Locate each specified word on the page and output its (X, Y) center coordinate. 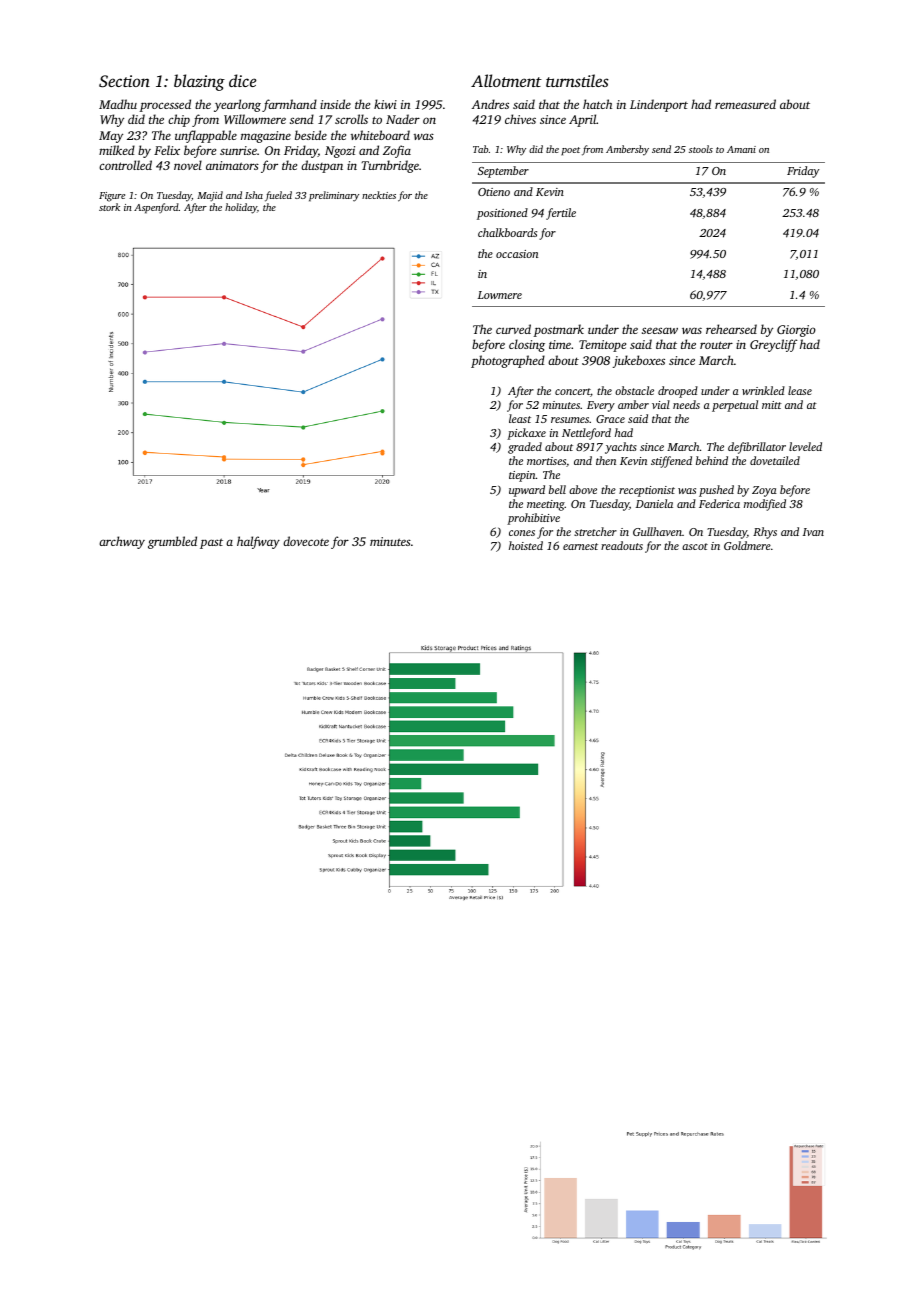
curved (513, 329)
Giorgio (796, 331)
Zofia (397, 151)
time (560, 344)
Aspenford (156, 208)
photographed (508, 361)
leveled (805, 446)
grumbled (172, 542)
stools (701, 149)
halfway (258, 542)
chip (179, 120)
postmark (559, 330)
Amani (741, 149)
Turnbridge (390, 166)
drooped (678, 392)
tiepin (522, 476)
